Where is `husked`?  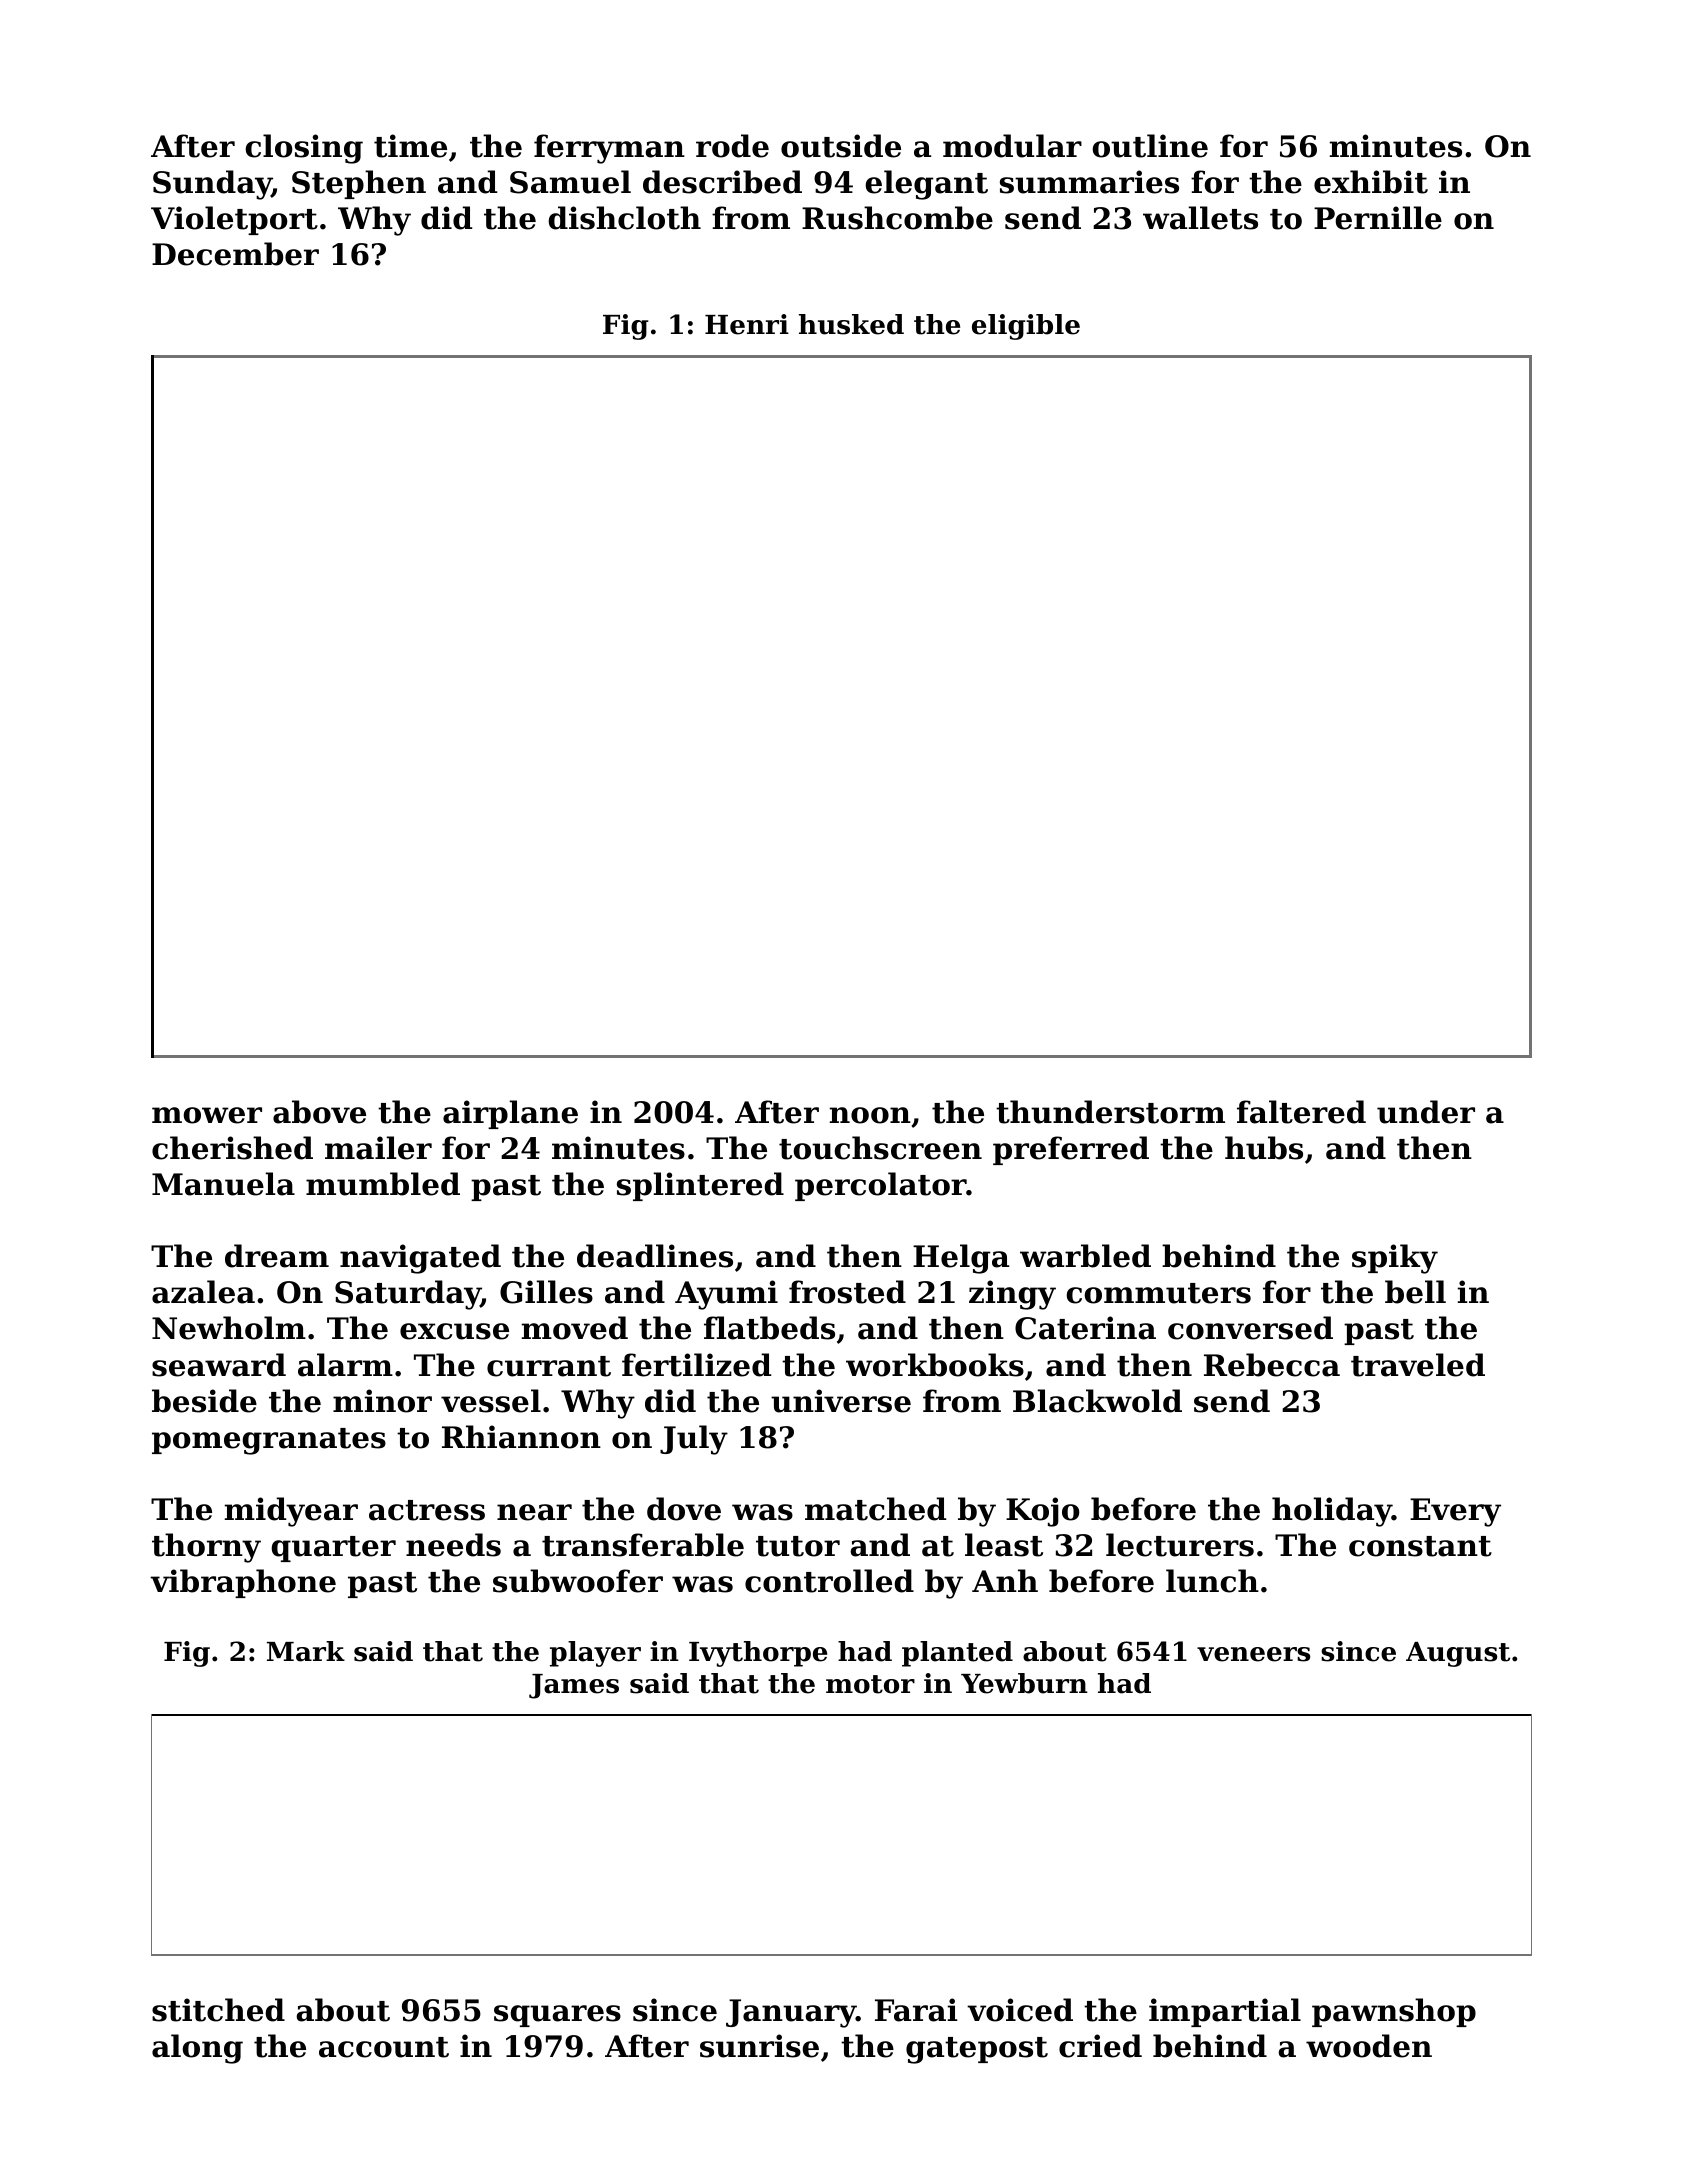
husked is located at coordinates (851, 324).
